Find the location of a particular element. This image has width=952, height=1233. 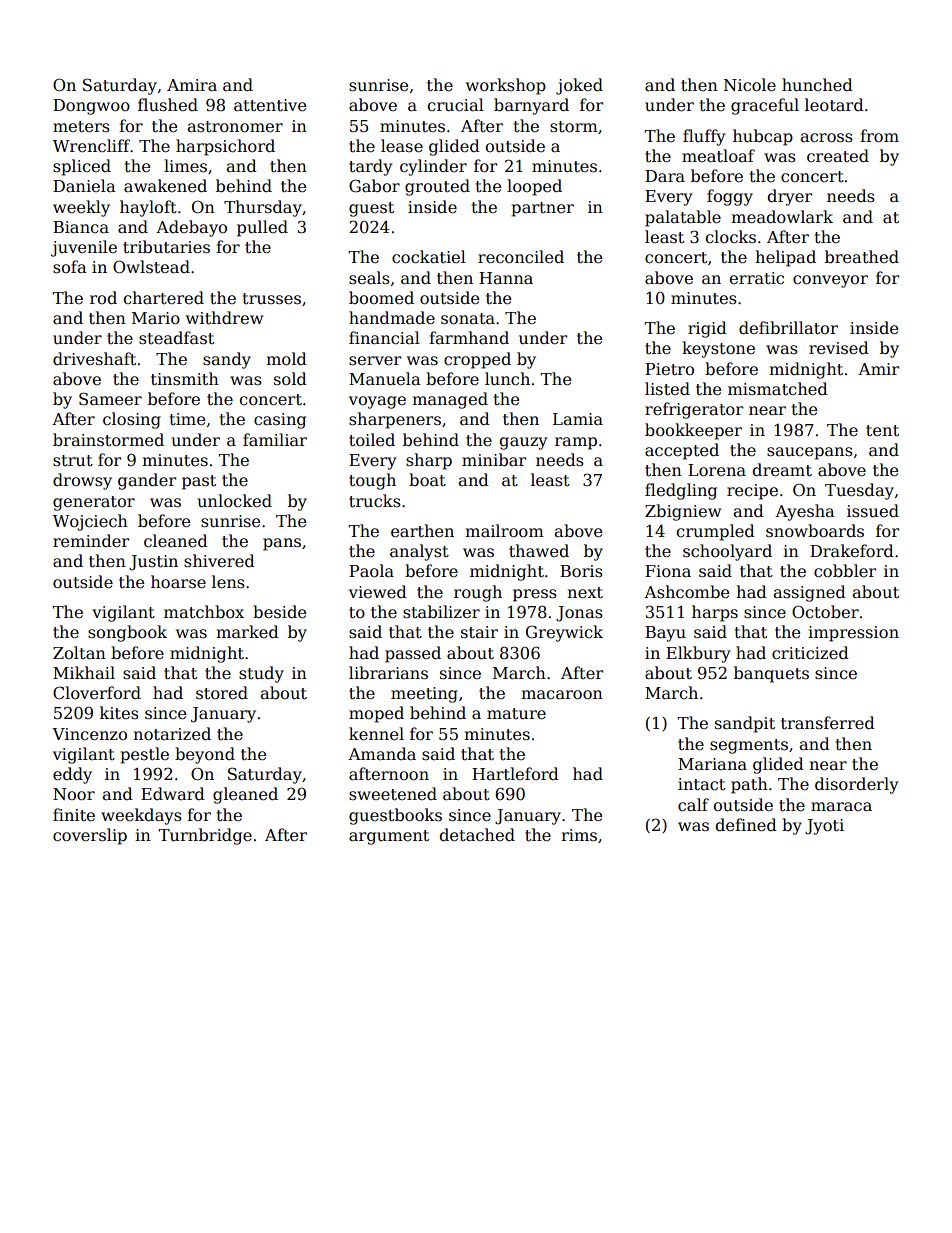

managed is located at coordinates (450, 400).
